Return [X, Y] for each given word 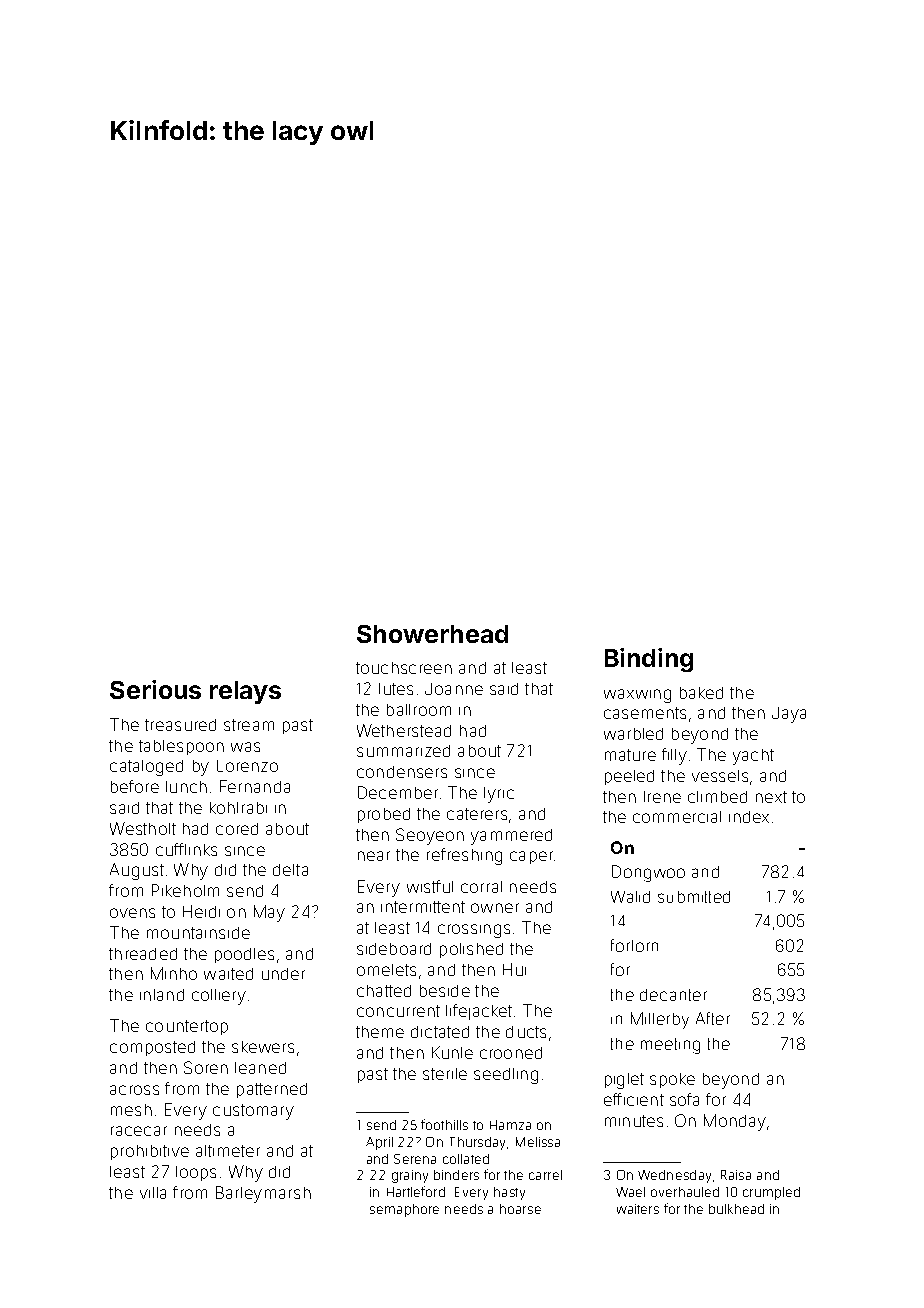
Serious [155, 689]
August [137, 871]
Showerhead [432, 634]
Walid [630, 897]
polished [471, 950]
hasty [509, 1193]
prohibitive [150, 1152]
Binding [649, 660]
